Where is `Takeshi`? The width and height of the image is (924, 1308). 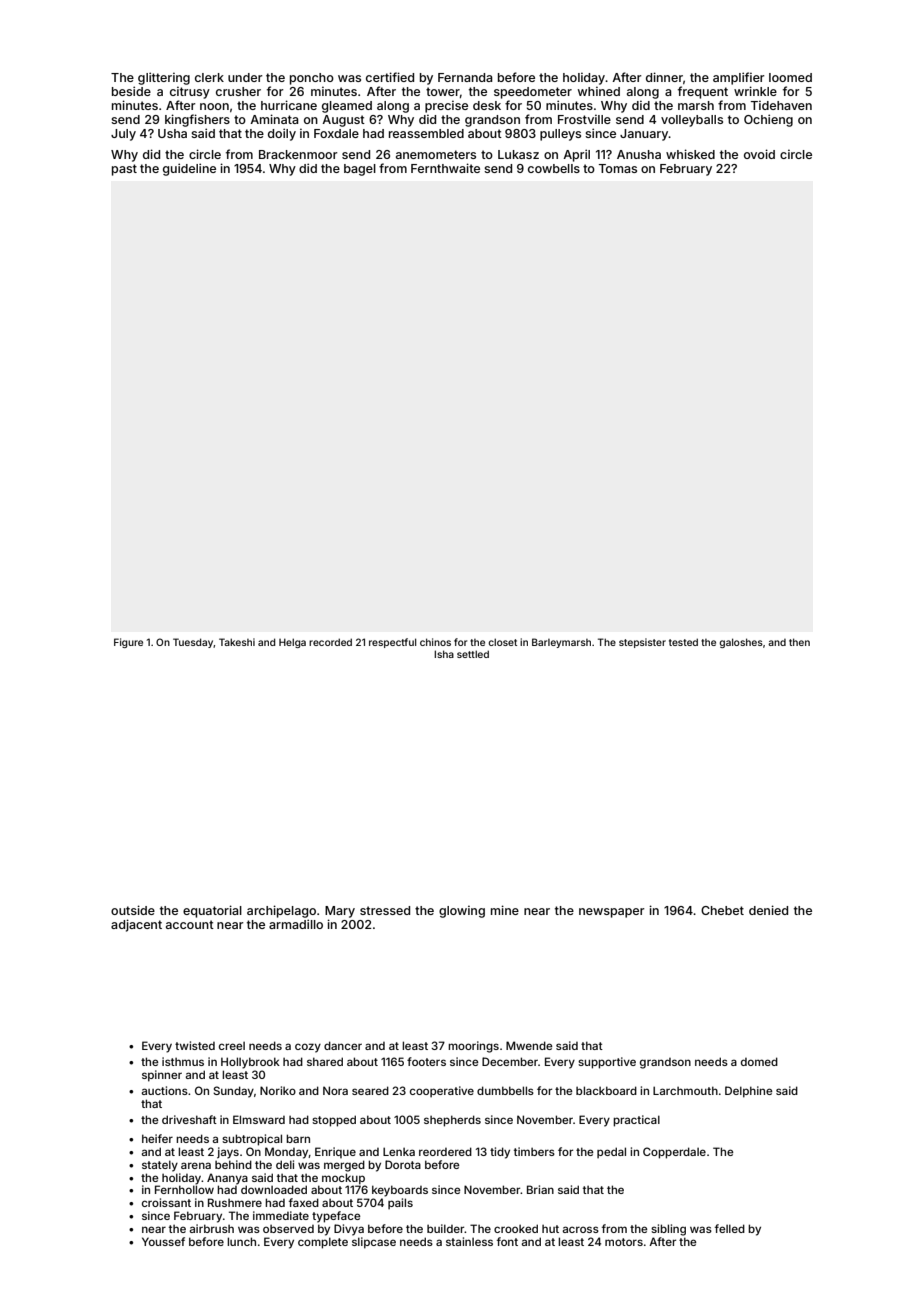 Takeshi is located at coordinates (237, 642).
